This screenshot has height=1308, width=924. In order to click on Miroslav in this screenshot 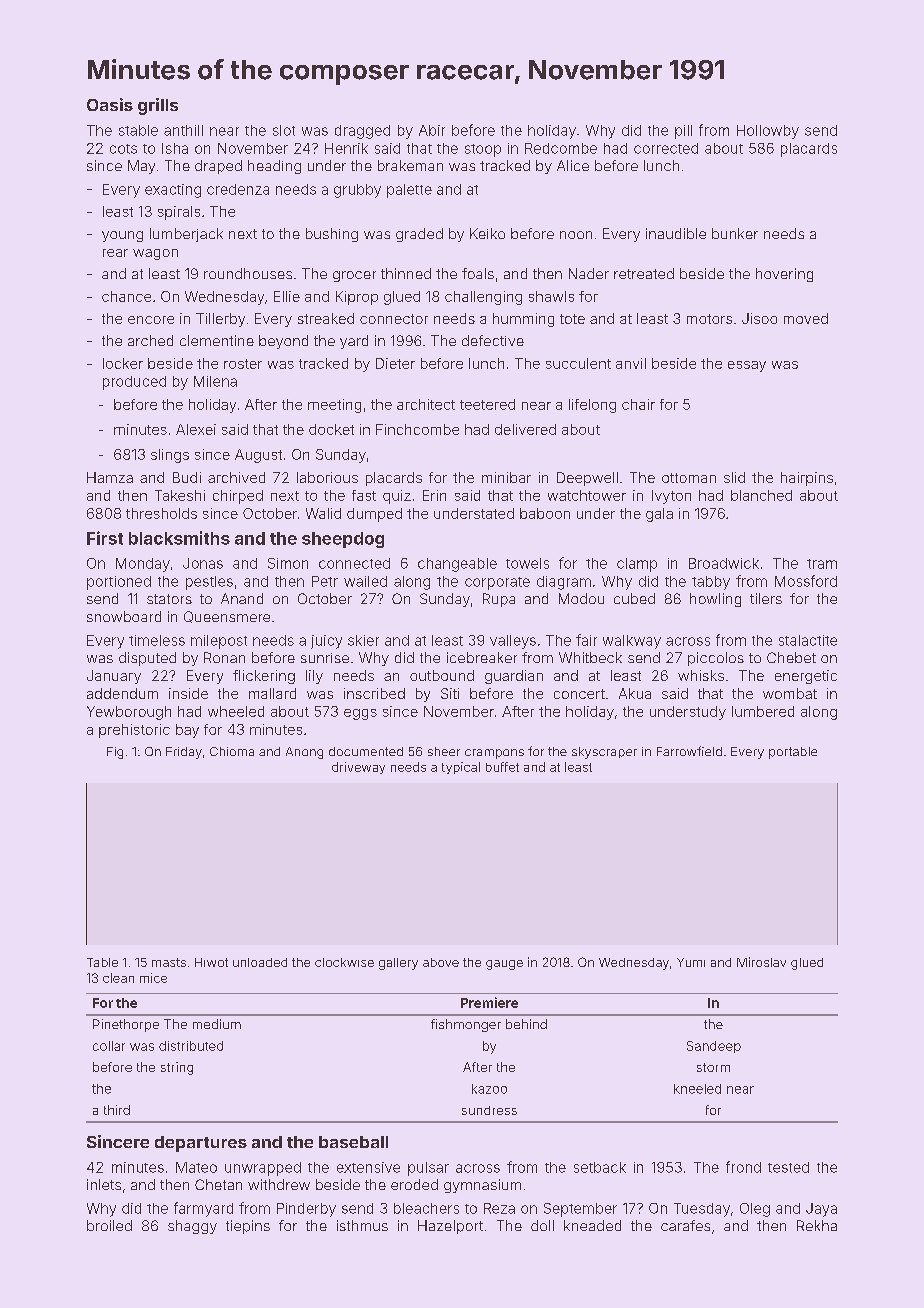, I will do `click(761, 962)`.
